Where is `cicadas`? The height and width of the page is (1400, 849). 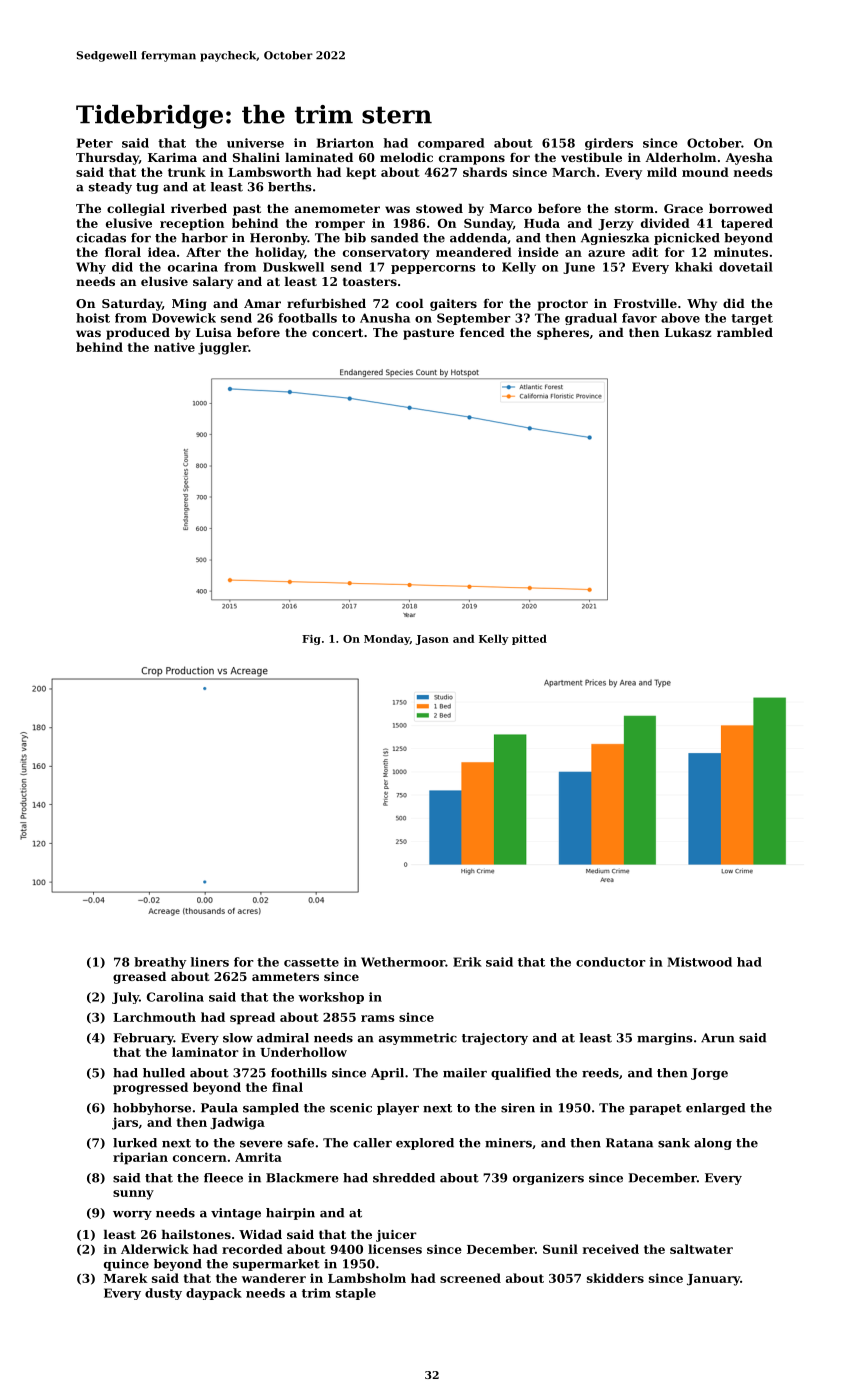 cicadas is located at coordinates (101, 238).
